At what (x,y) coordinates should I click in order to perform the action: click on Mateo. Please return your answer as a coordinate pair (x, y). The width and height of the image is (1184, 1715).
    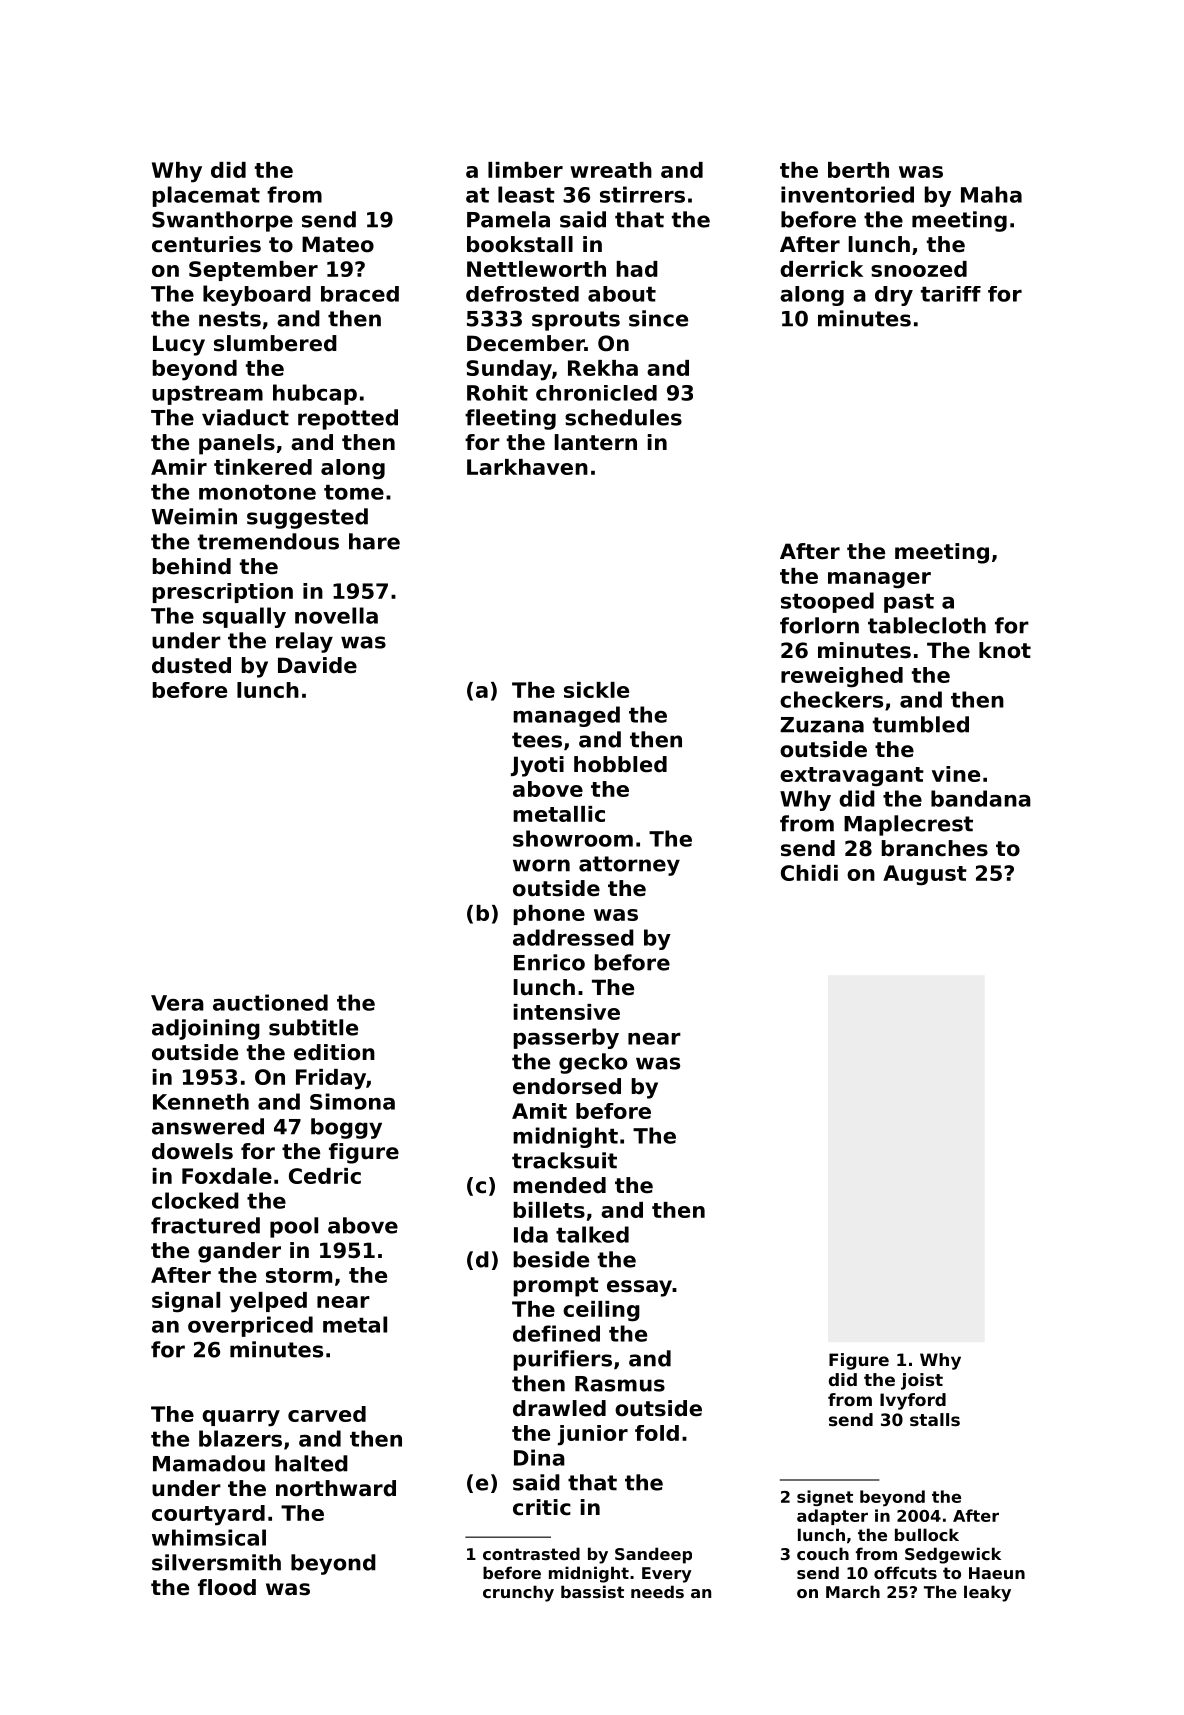
    Looking at the image, I should click on (338, 244).
